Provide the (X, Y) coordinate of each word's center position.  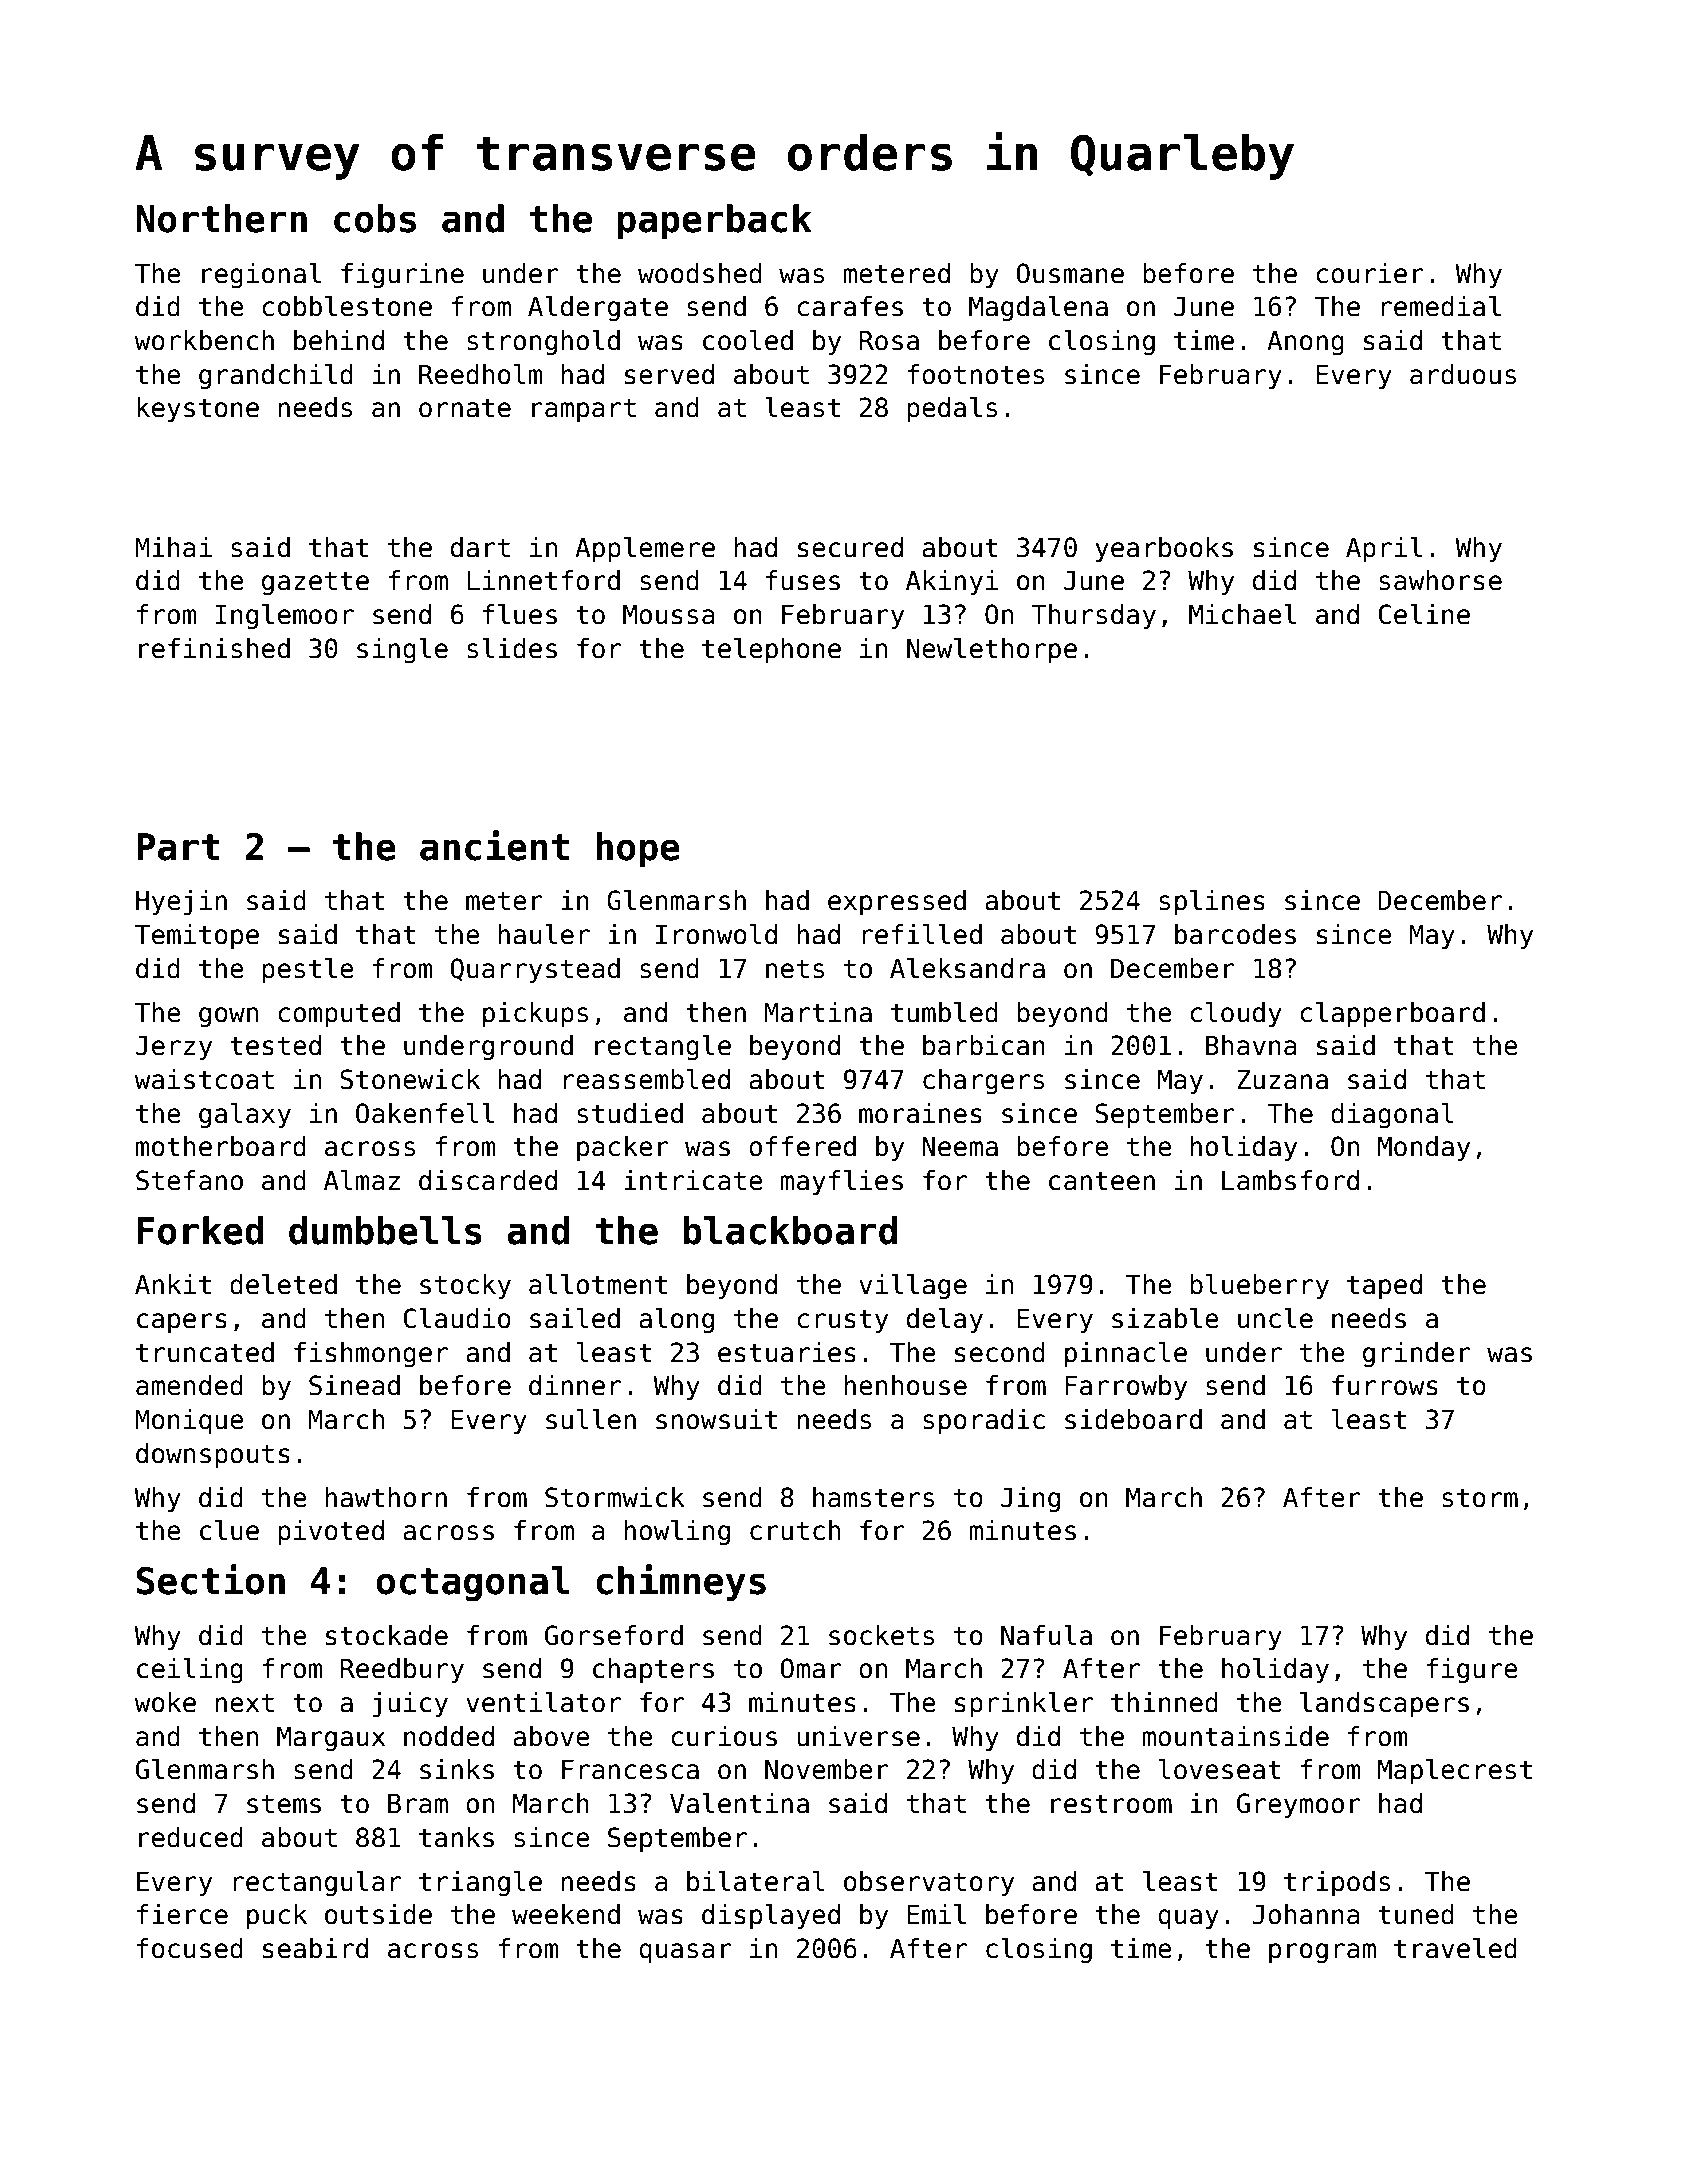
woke (165, 1702)
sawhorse (1440, 580)
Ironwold (716, 934)
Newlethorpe (992, 651)
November (827, 1769)
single (402, 651)
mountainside (1235, 1736)
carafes (850, 306)
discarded (488, 1180)
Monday (1424, 1149)
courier (1370, 273)
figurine (402, 276)
